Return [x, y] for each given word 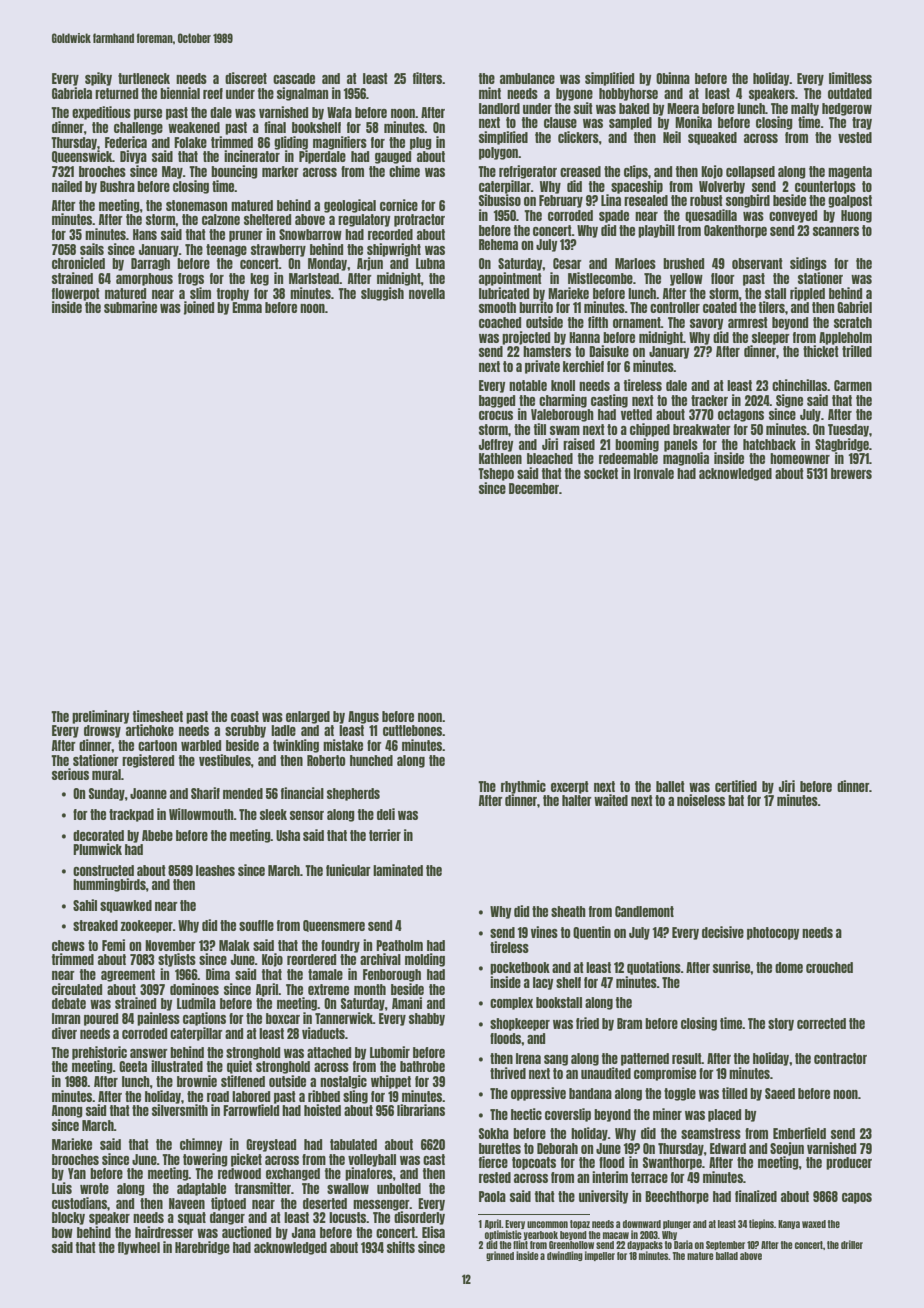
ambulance [527, 78]
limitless [850, 78]
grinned [500, 1256]
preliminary [101, 717]
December [534, 488]
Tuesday [848, 430]
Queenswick [82, 156]
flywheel [139, 1248]
